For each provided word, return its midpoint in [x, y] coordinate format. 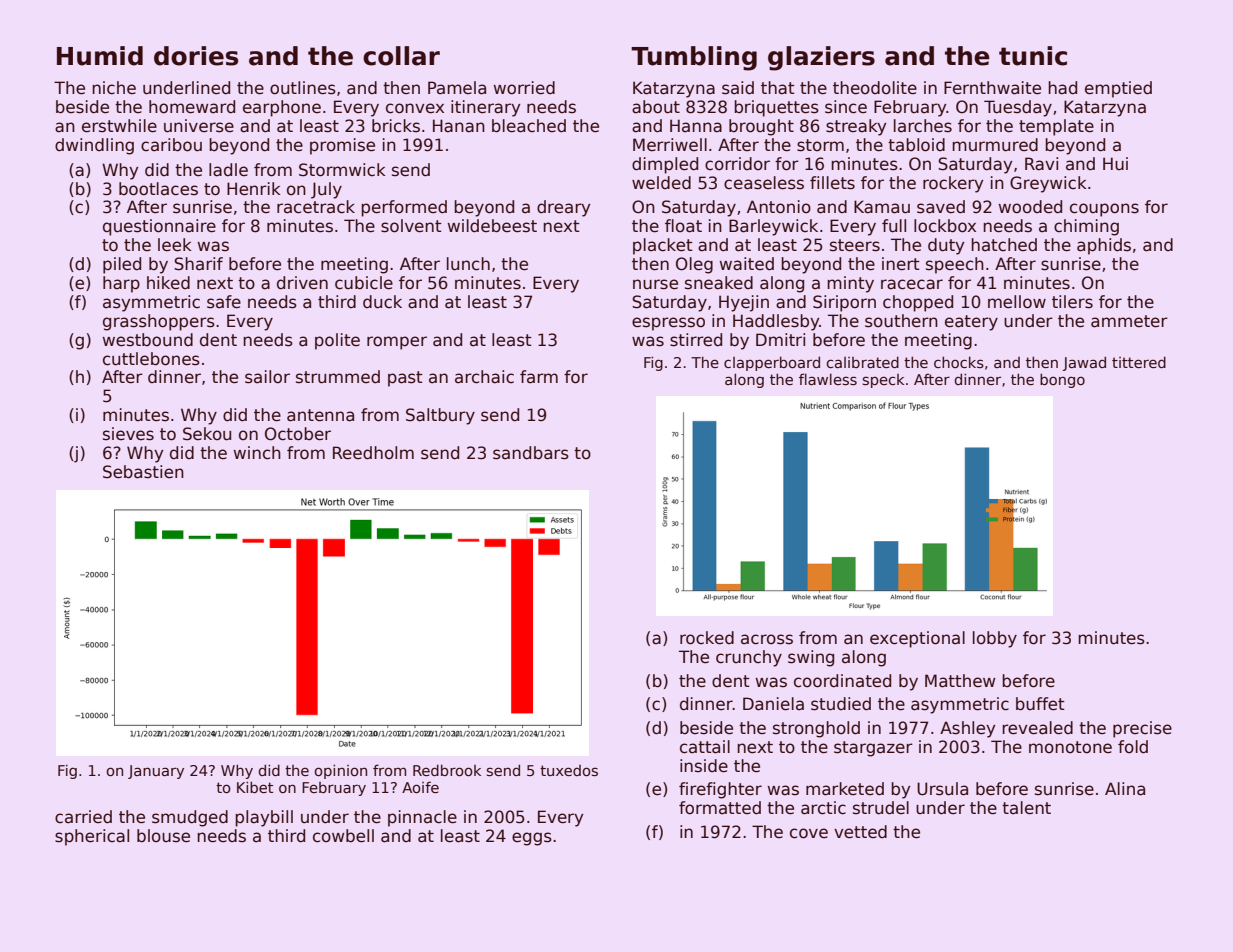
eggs [532, 839]
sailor [267, 377]
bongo [1062, 380]
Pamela [457, 88]
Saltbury [440, 416]
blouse [163, 836]
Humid [100, 56]
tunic [1033, 56]
